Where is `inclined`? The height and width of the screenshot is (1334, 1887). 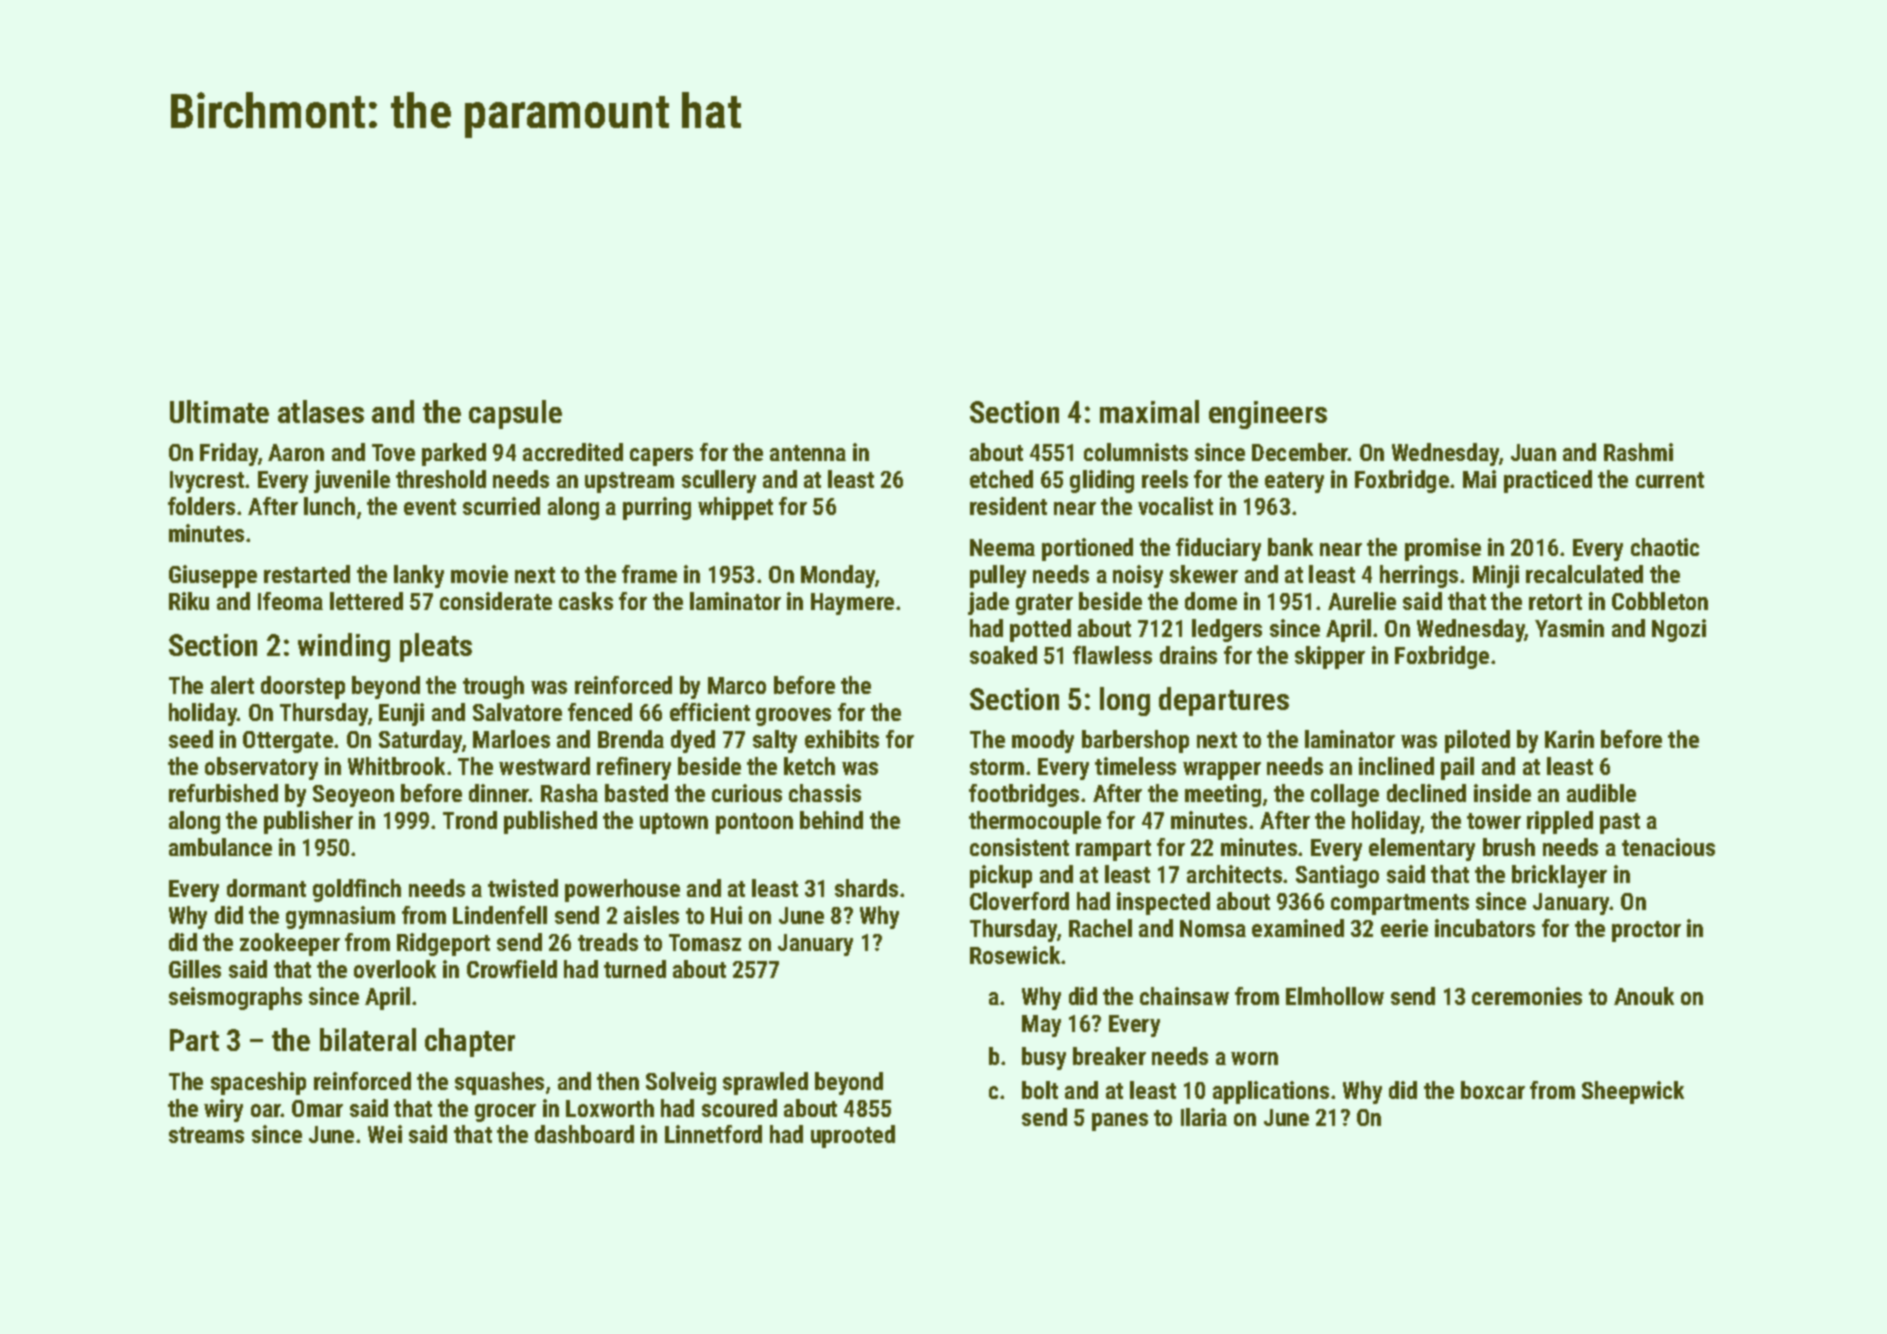
inclined is located at coordinates (1396, 766).
